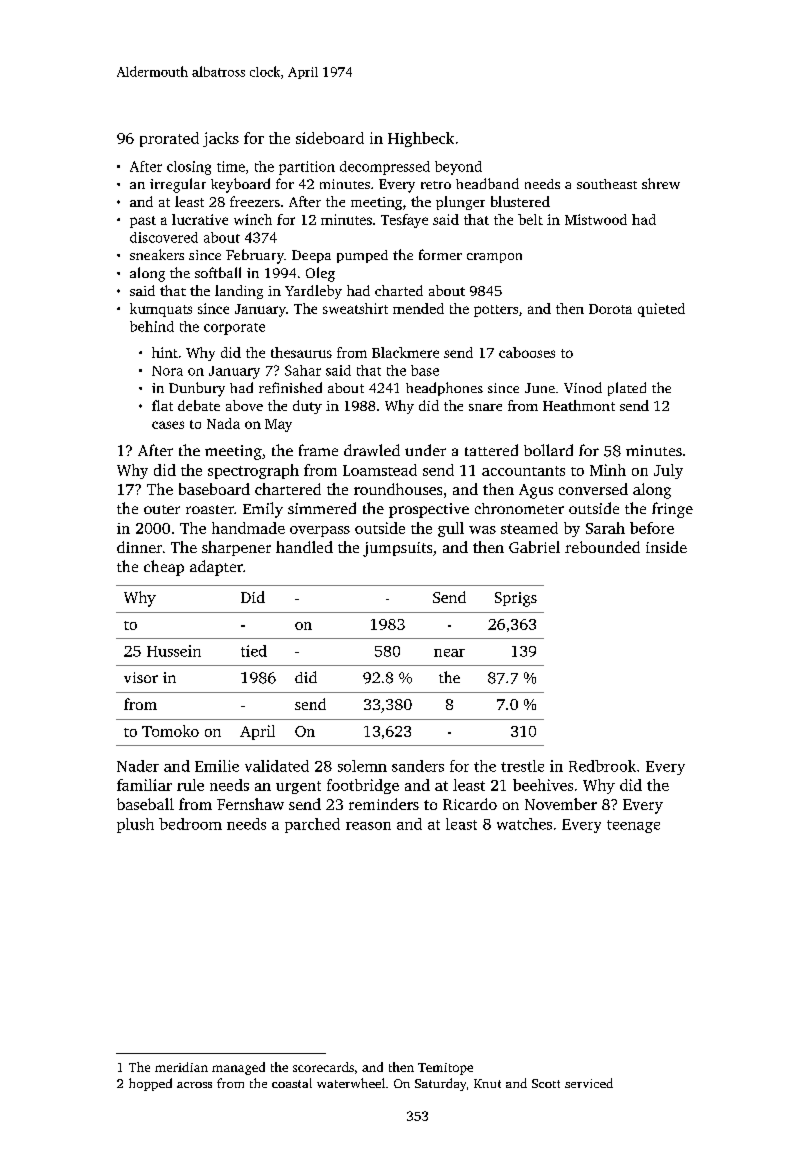 The image size is (812, 1153). Describe the element at coordinates (141, 677) in the page. I see `visor` at that location.
